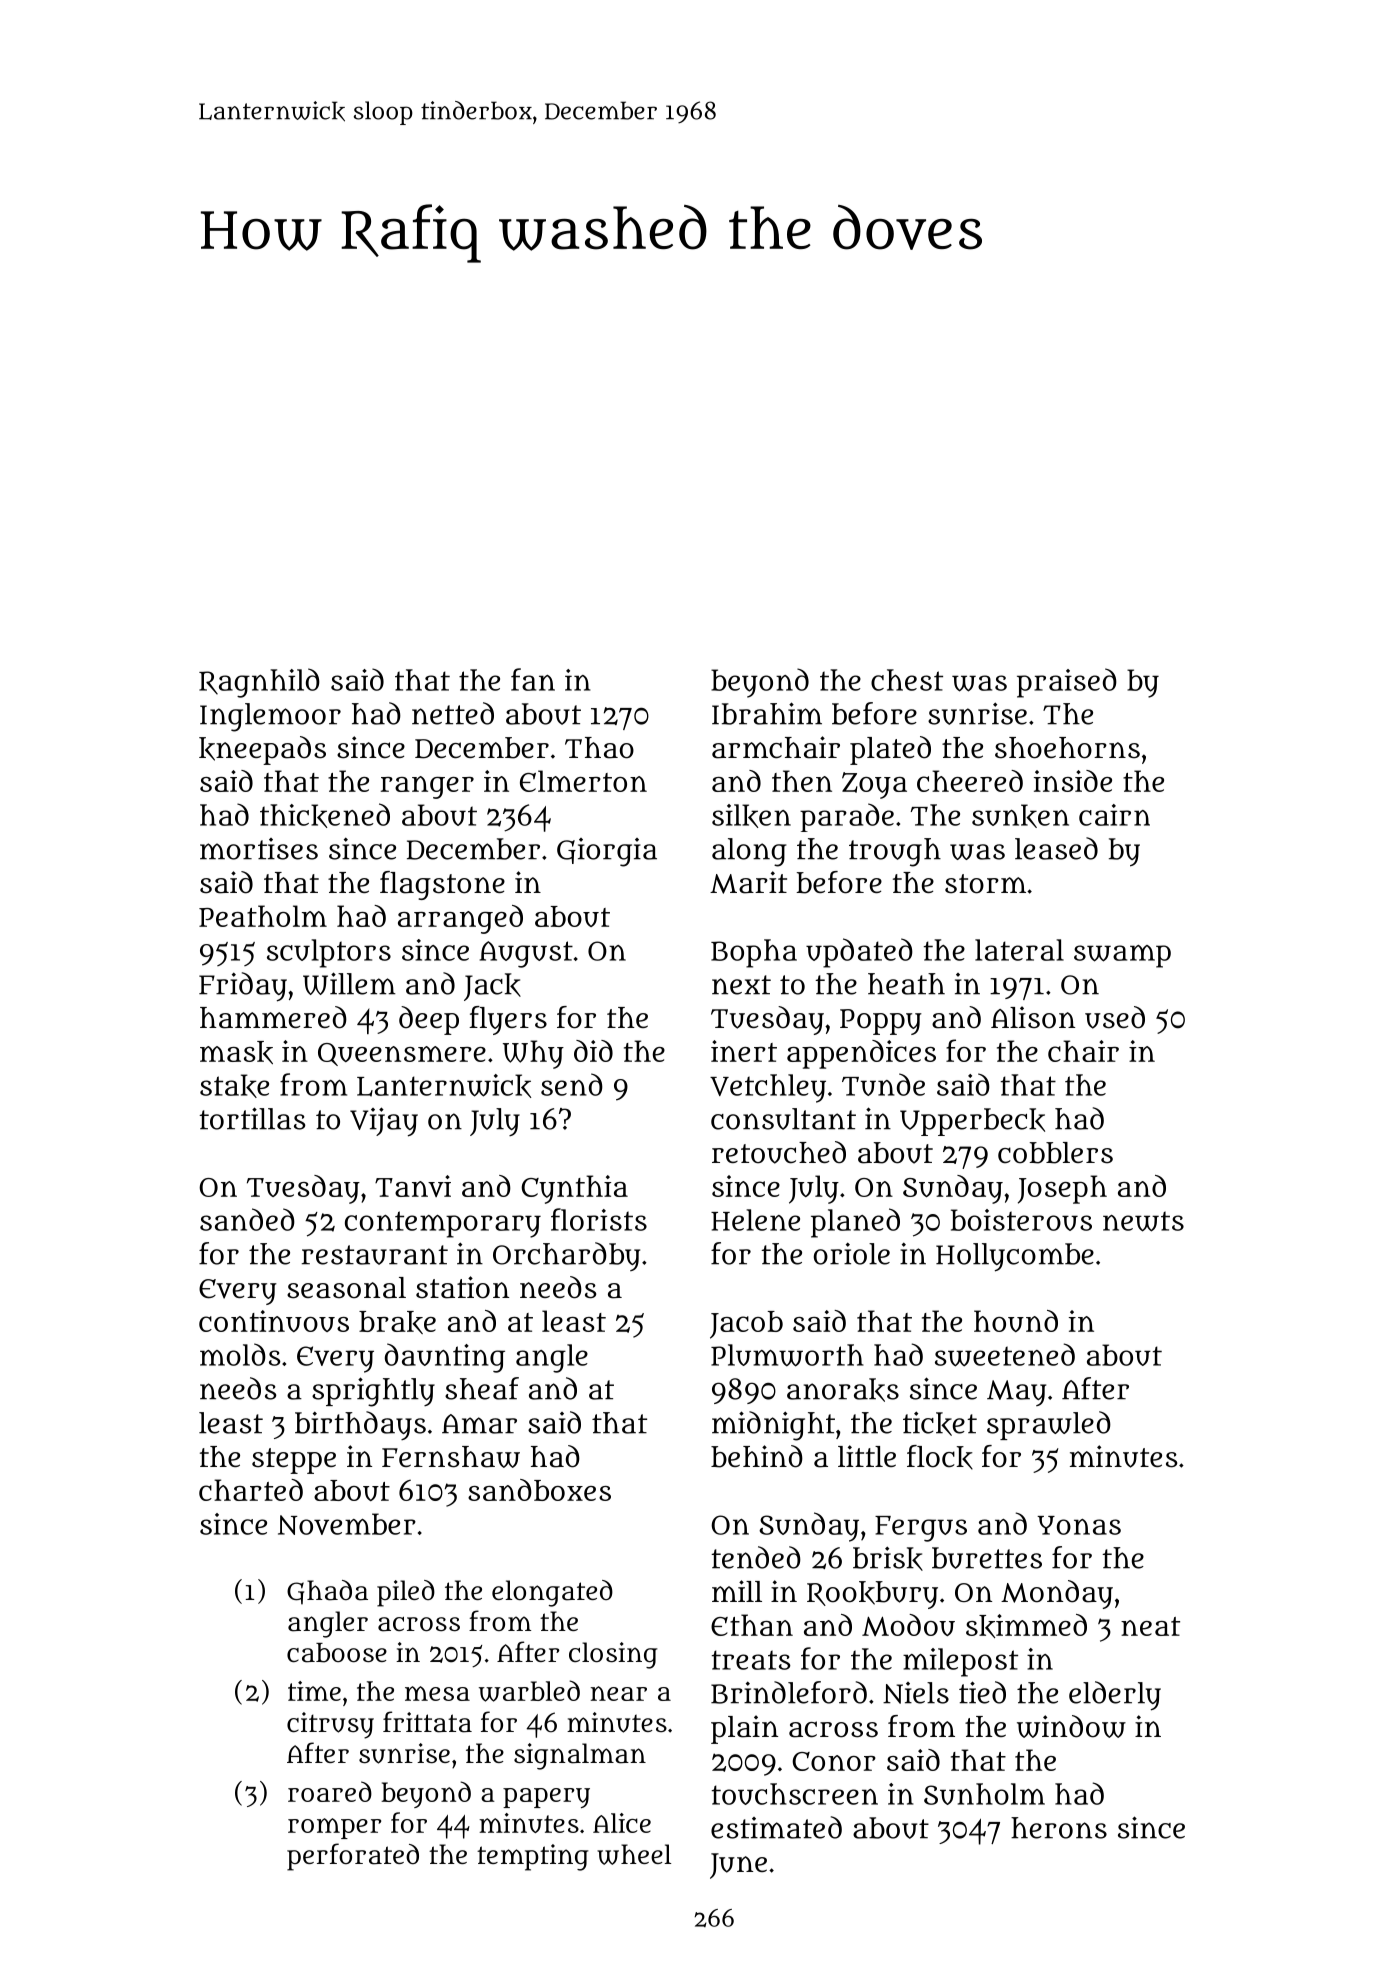 This screenshot has width=1386, height=1969. What do you see at coordinates (251, 1490) in the screenshot?
I see `charted` at bounding box center [251, 1490].
